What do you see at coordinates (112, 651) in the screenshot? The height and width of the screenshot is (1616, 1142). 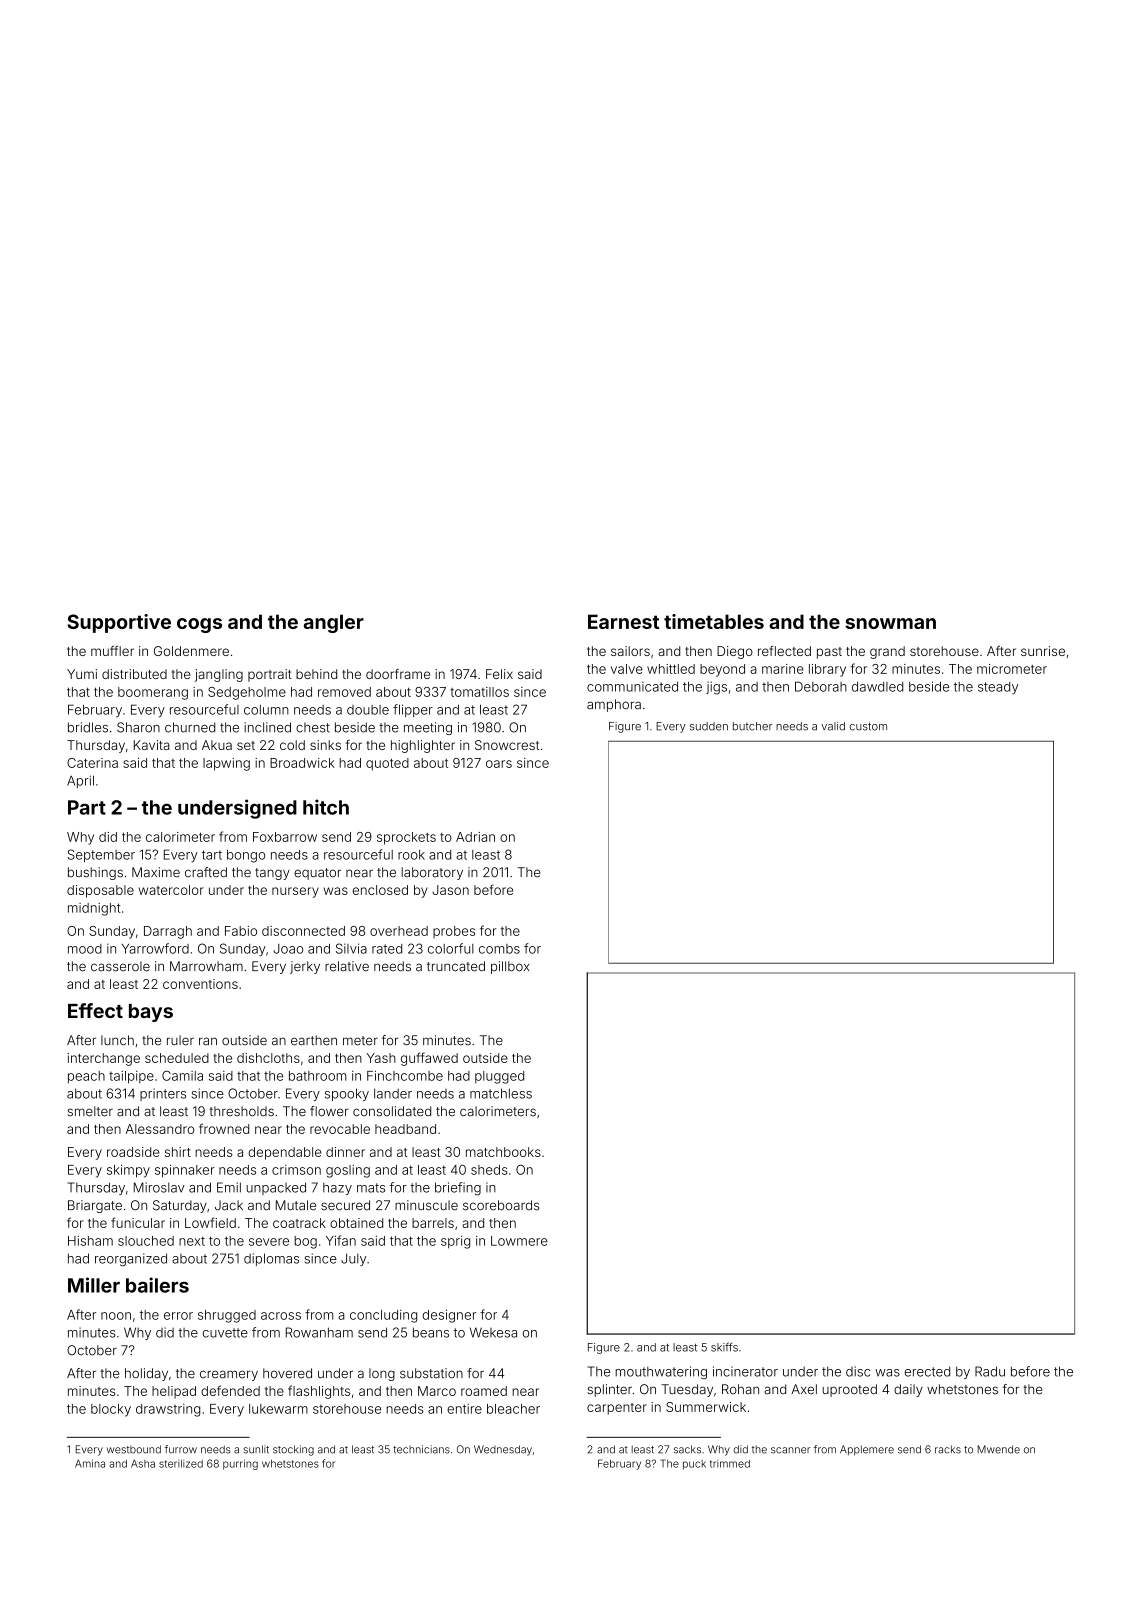 I see `muffler` at bounding box center [112, 651].
